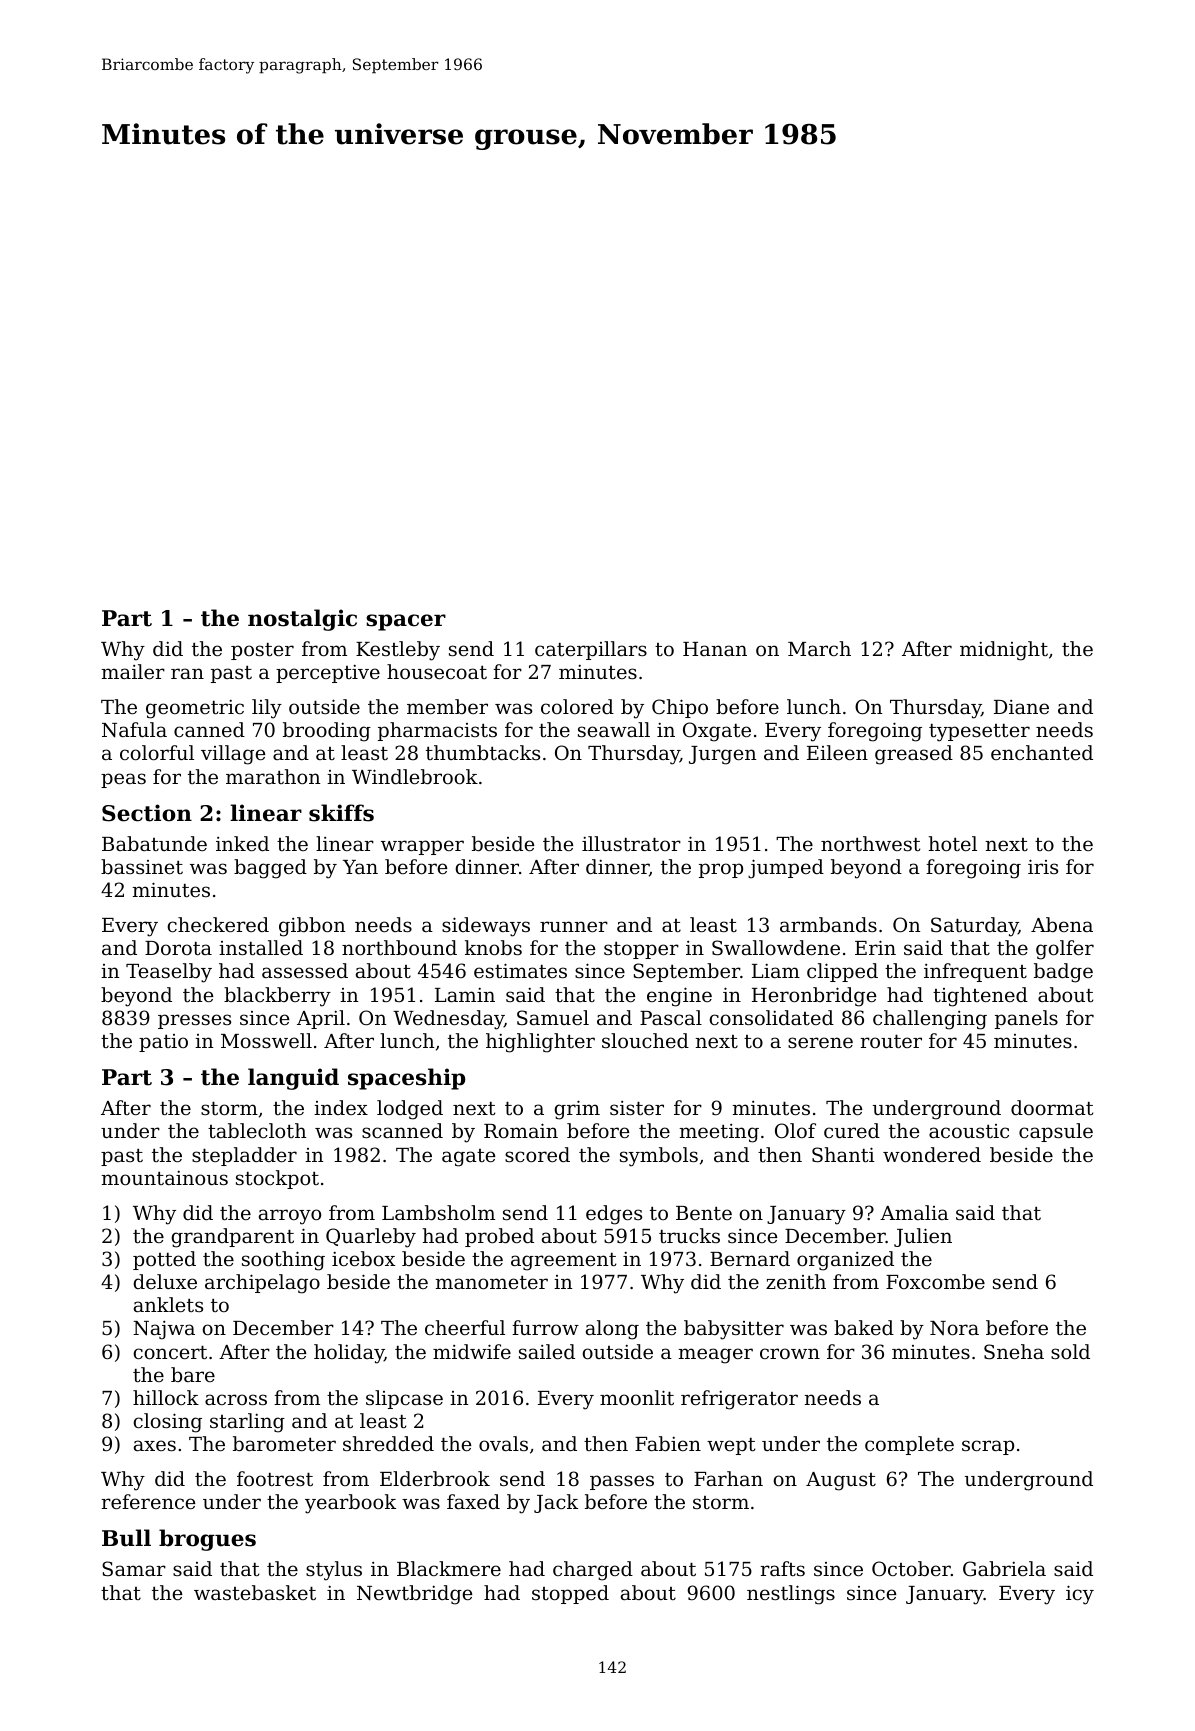  Describe the element at coordinates (133, 671) in the document. I see `mailer` at that location.
